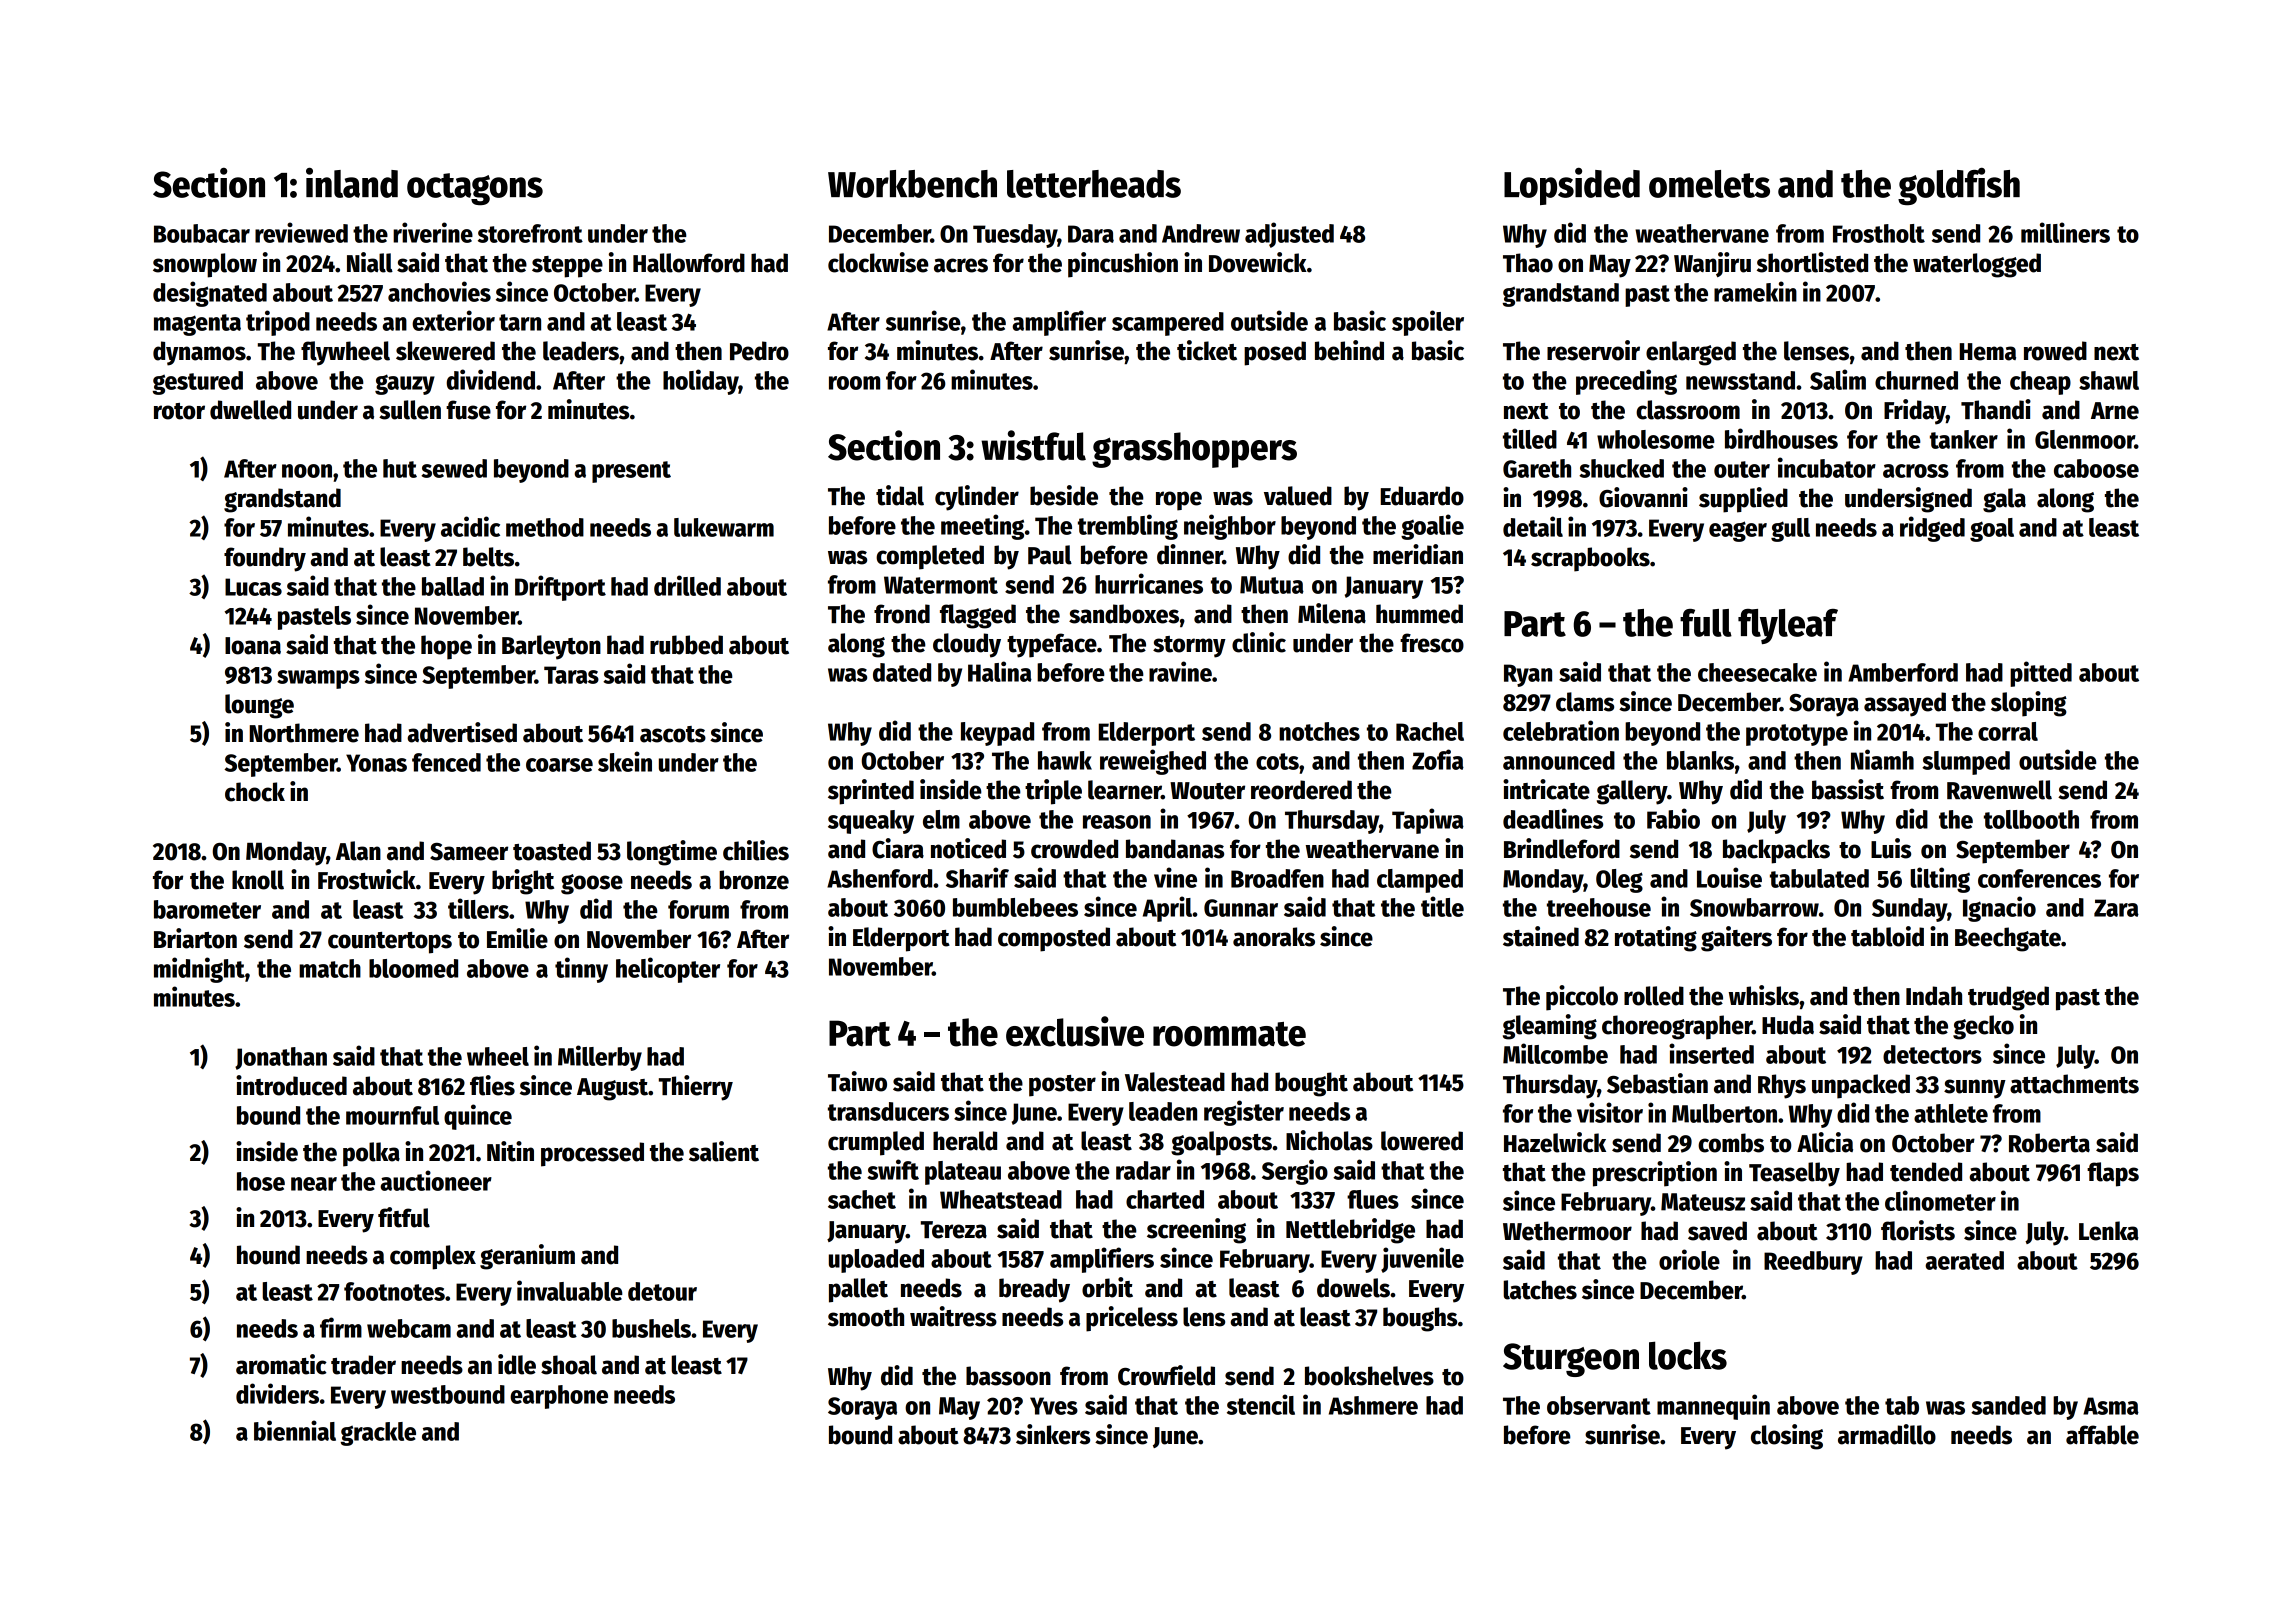  I want to click on poster, so click(1062, 1086).
